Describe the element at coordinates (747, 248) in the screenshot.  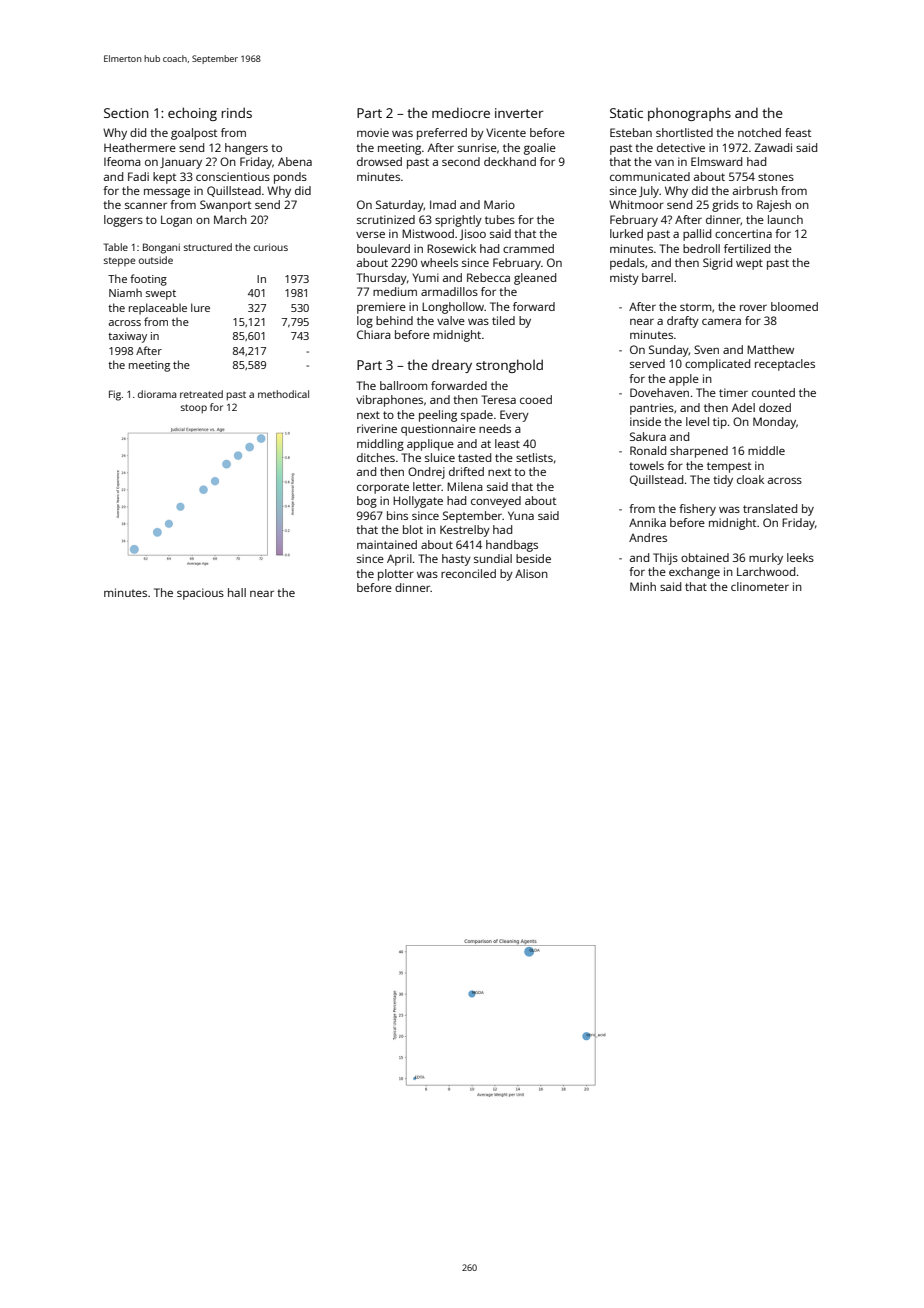
I see `fertilized` at that location.
